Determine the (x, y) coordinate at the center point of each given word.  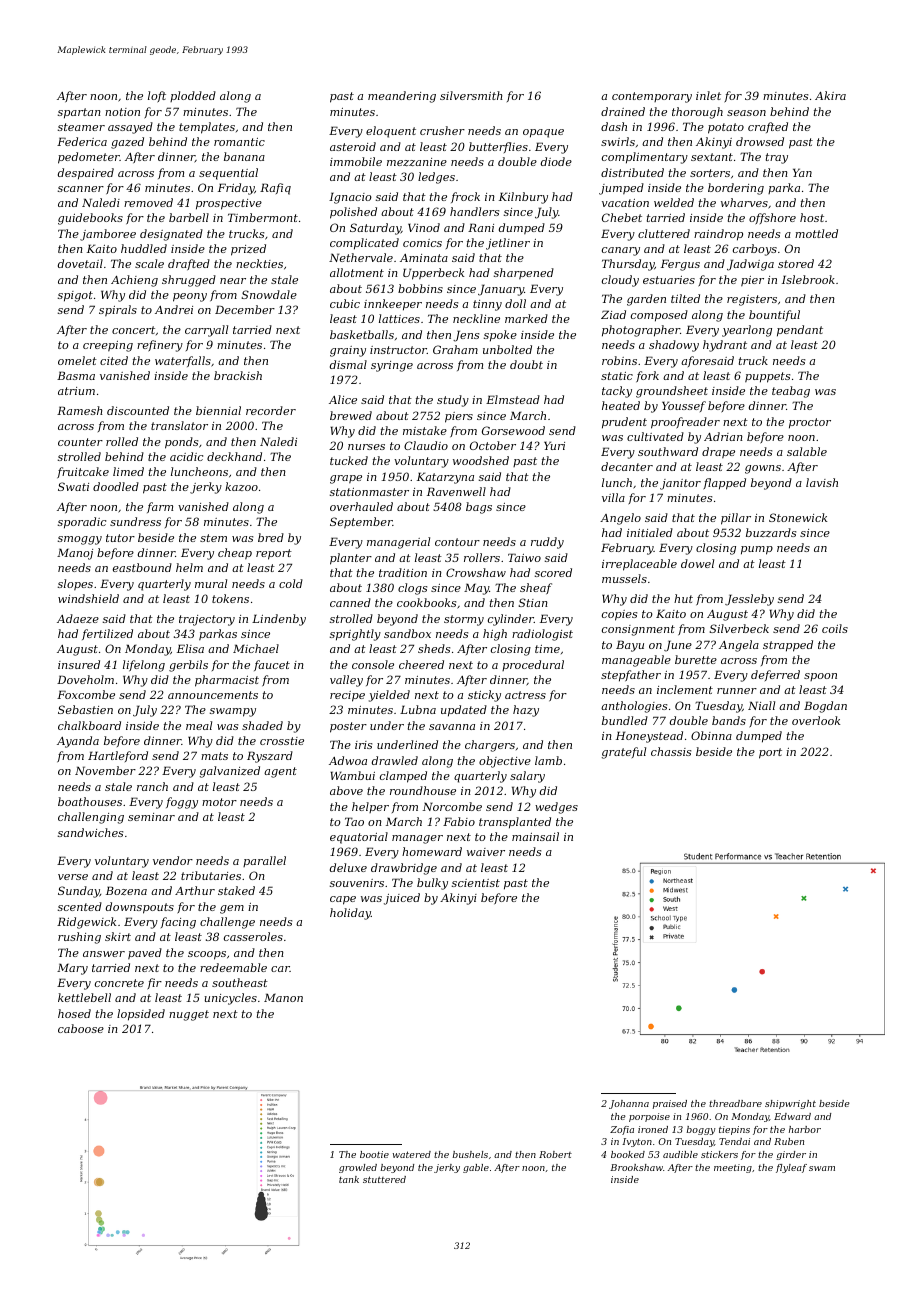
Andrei (174, 309)
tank (349, 1179)
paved (145, 954)
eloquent (391, 132)
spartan (79, 113)
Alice (343, 399)
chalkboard (89, 725)
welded (674, 202)
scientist (476, 883)
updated (464, 711)
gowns (763, 469)
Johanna (629, 1104)
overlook (816, 720)
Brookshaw (636, 1167)
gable (476, 1168)
